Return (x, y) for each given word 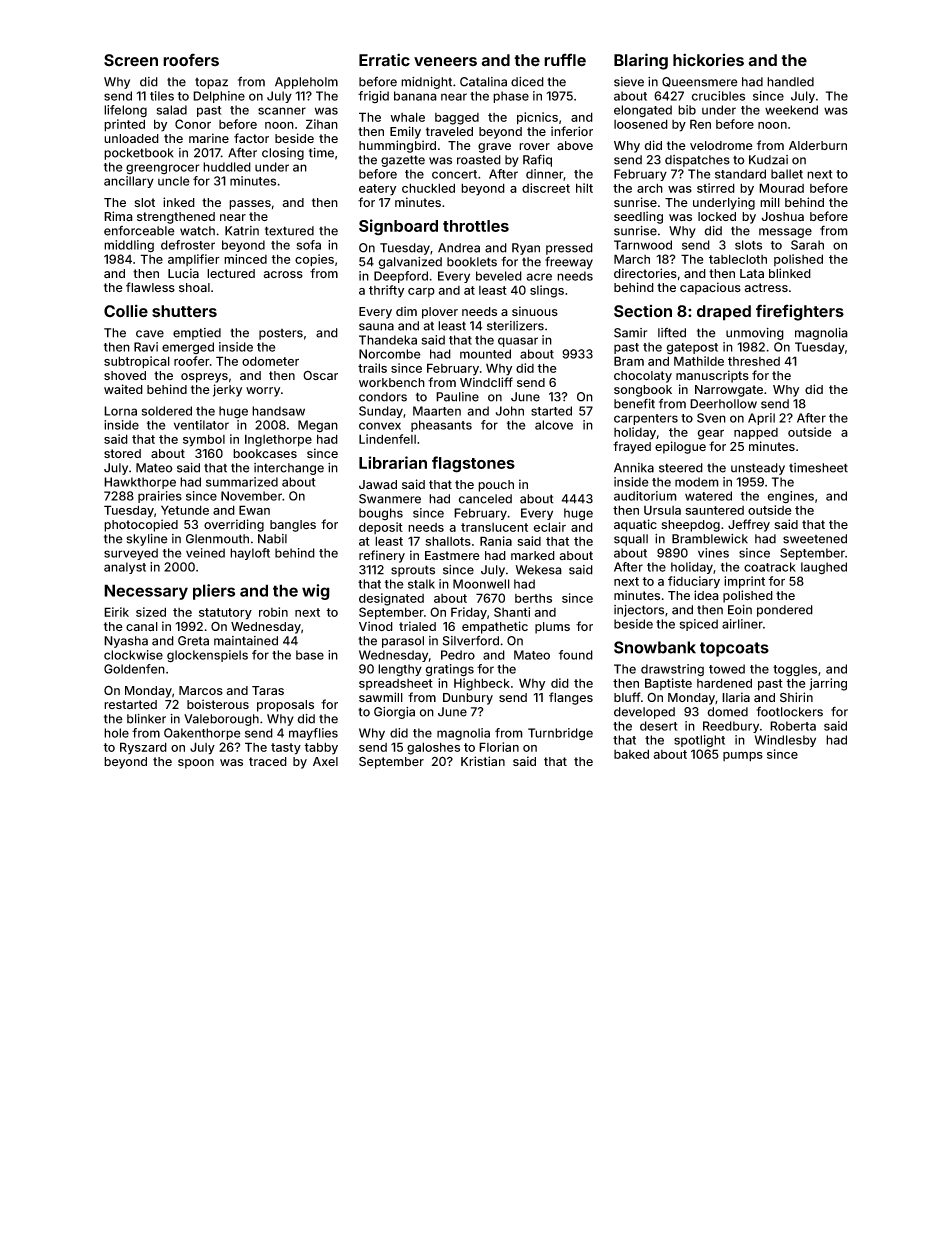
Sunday (381, 412)
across (283, 274)
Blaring (641, 61)
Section (643, 311)
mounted (485, 354)
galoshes (433, 748)
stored (122, 453)
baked (631, 754)
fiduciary (694, 582)
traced (268, 761)
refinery (382, 556)
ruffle (565, 60)
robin (273, 612)
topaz (211, 83)
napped (756, 434)
